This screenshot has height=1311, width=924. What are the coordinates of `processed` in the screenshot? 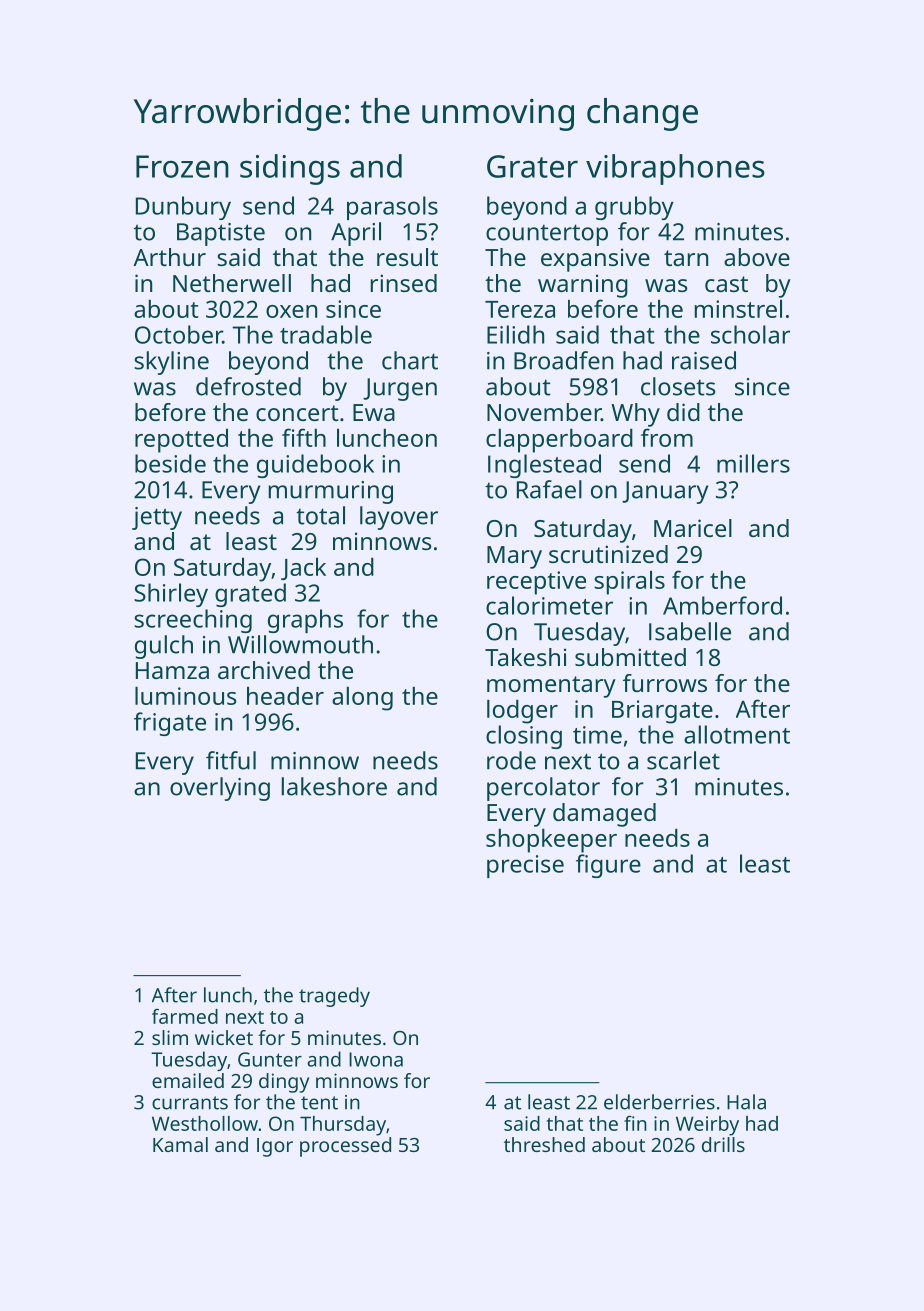 It's located at (345, 1147).
